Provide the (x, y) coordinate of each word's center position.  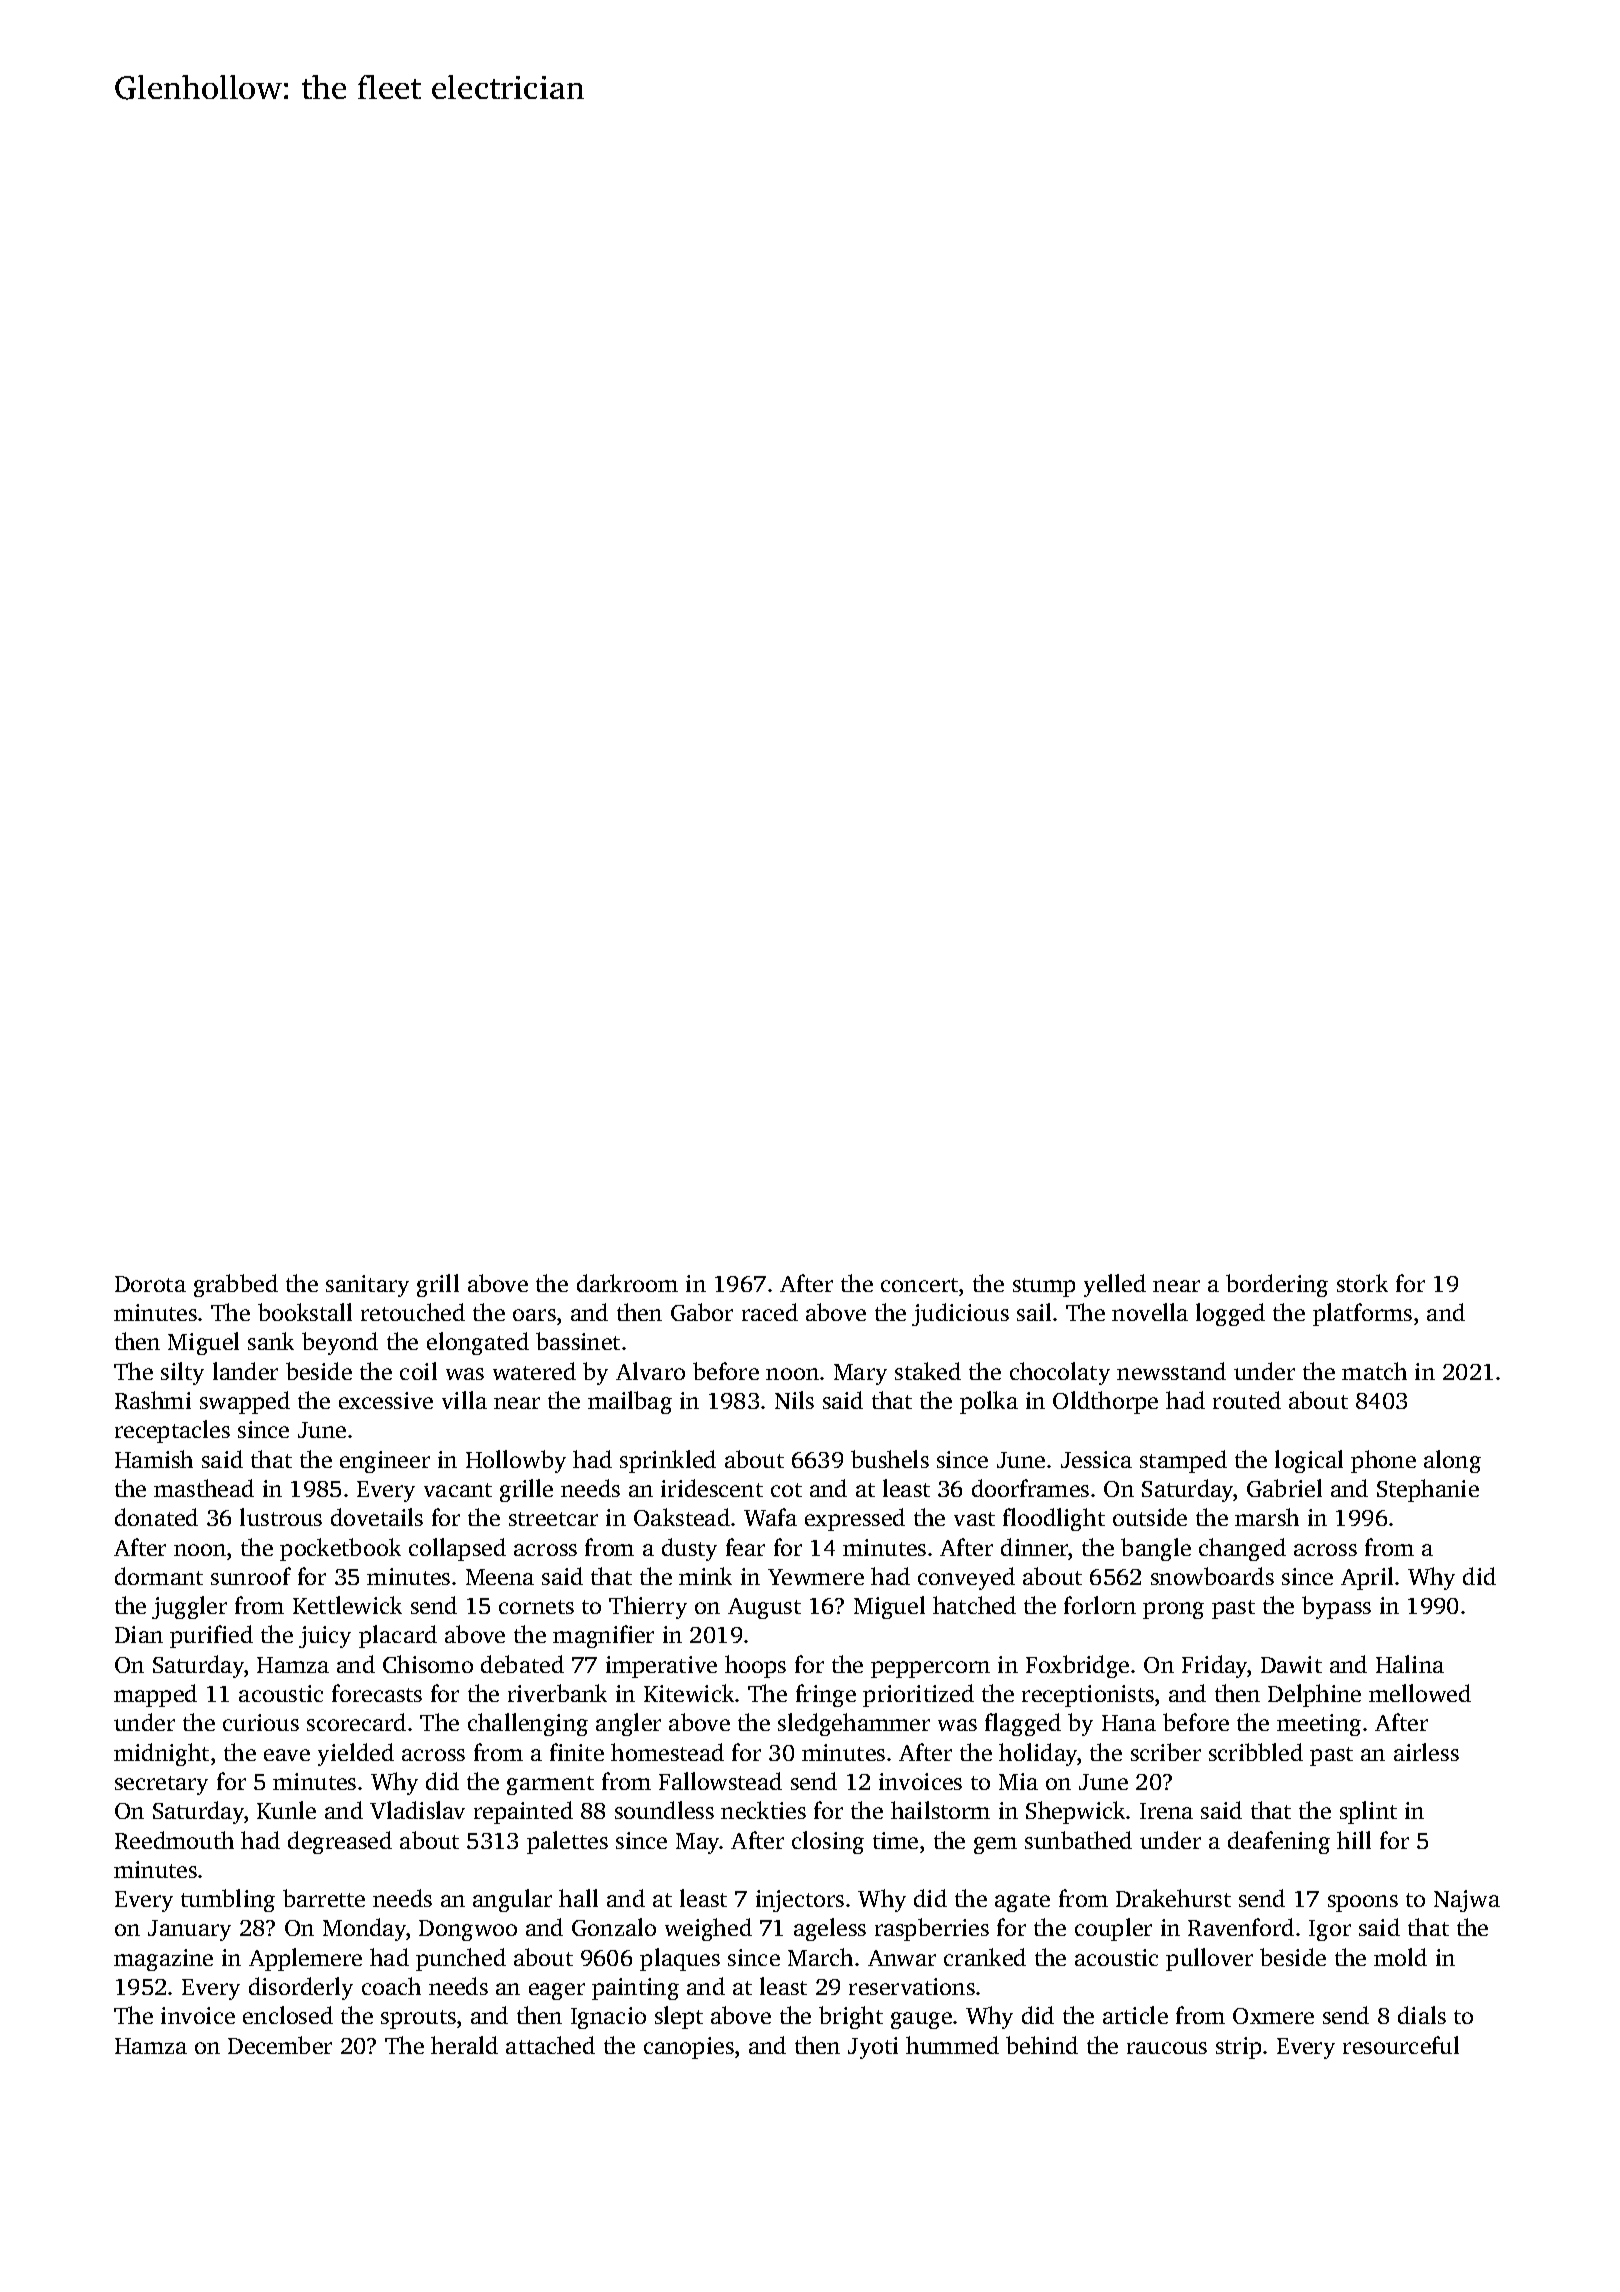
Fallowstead (720, 1781)
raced (770, 1312)
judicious (960, 1314)
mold (1400, 1957)
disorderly (301, 1988)
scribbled (1256, 1752)
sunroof (251, 1576)
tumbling (228, 1900)
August (764, 1608)
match (1374, 1371)
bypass (1336, 1607)
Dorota (150, 1284)
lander (245, 1371)
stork (1362, 1283)
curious (261, 1722)
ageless (830, 1929)
